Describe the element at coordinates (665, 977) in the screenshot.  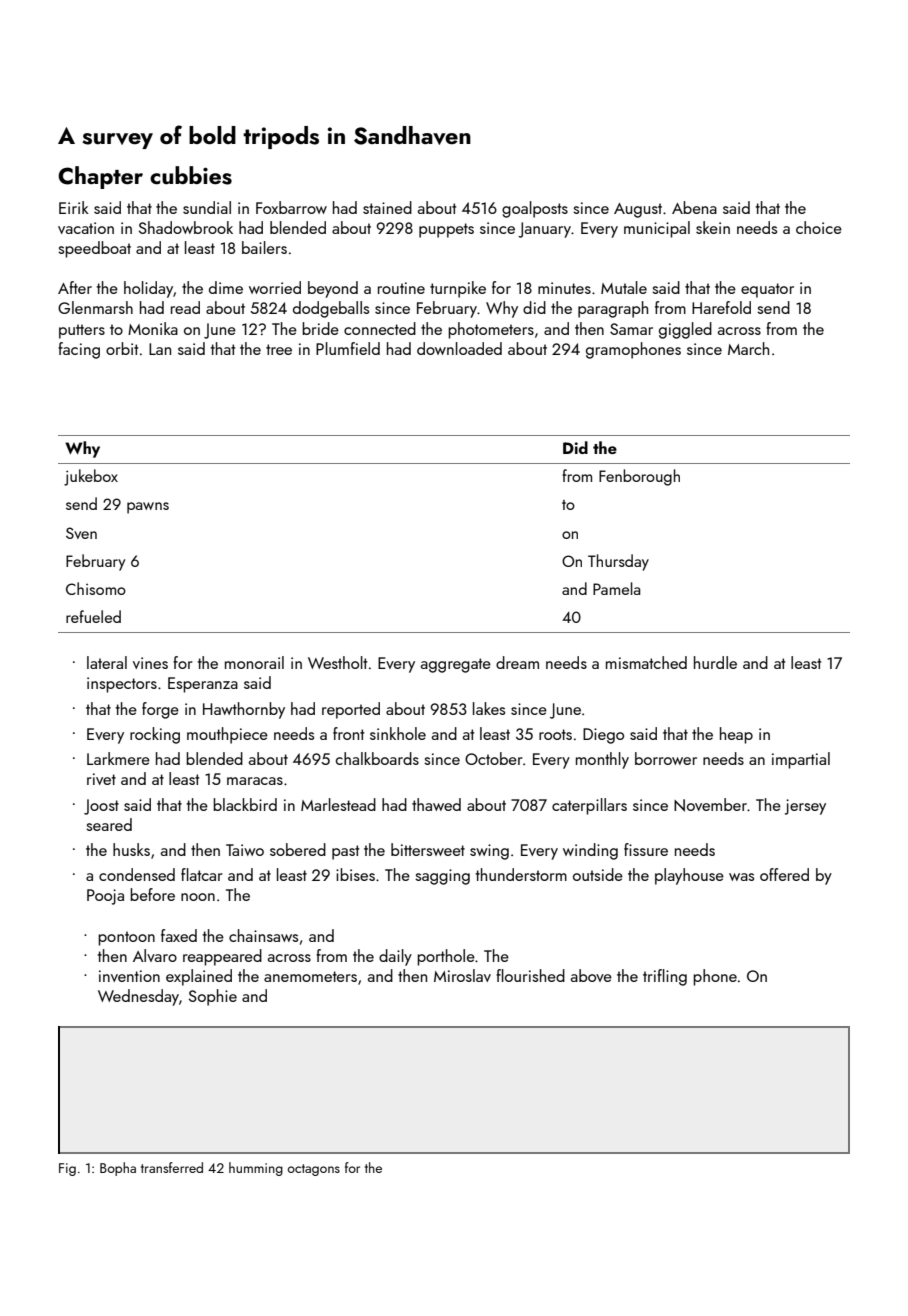
I see `trifling` at that location.
